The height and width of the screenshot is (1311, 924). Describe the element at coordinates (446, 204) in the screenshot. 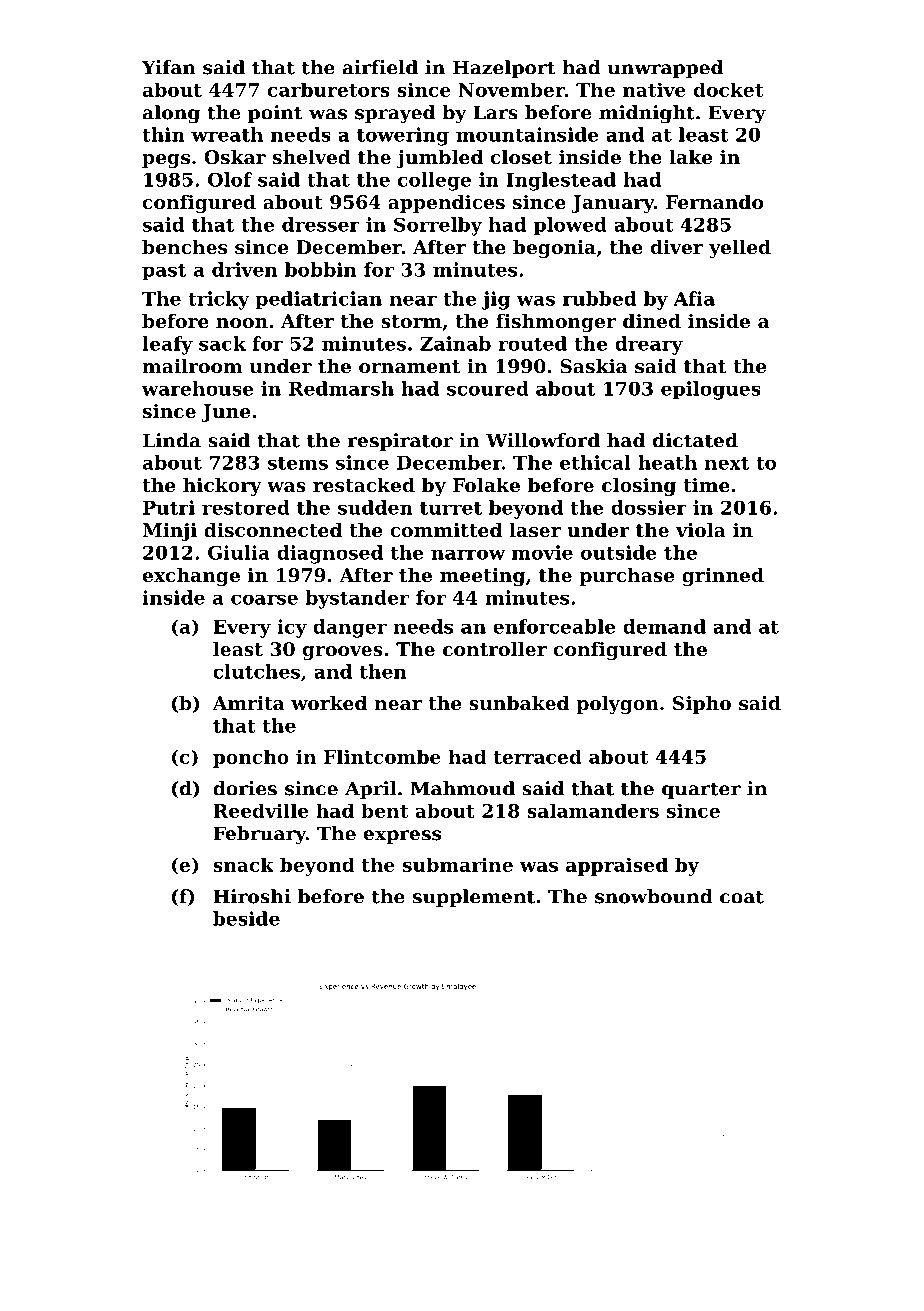

I see `appendices` at that location.
